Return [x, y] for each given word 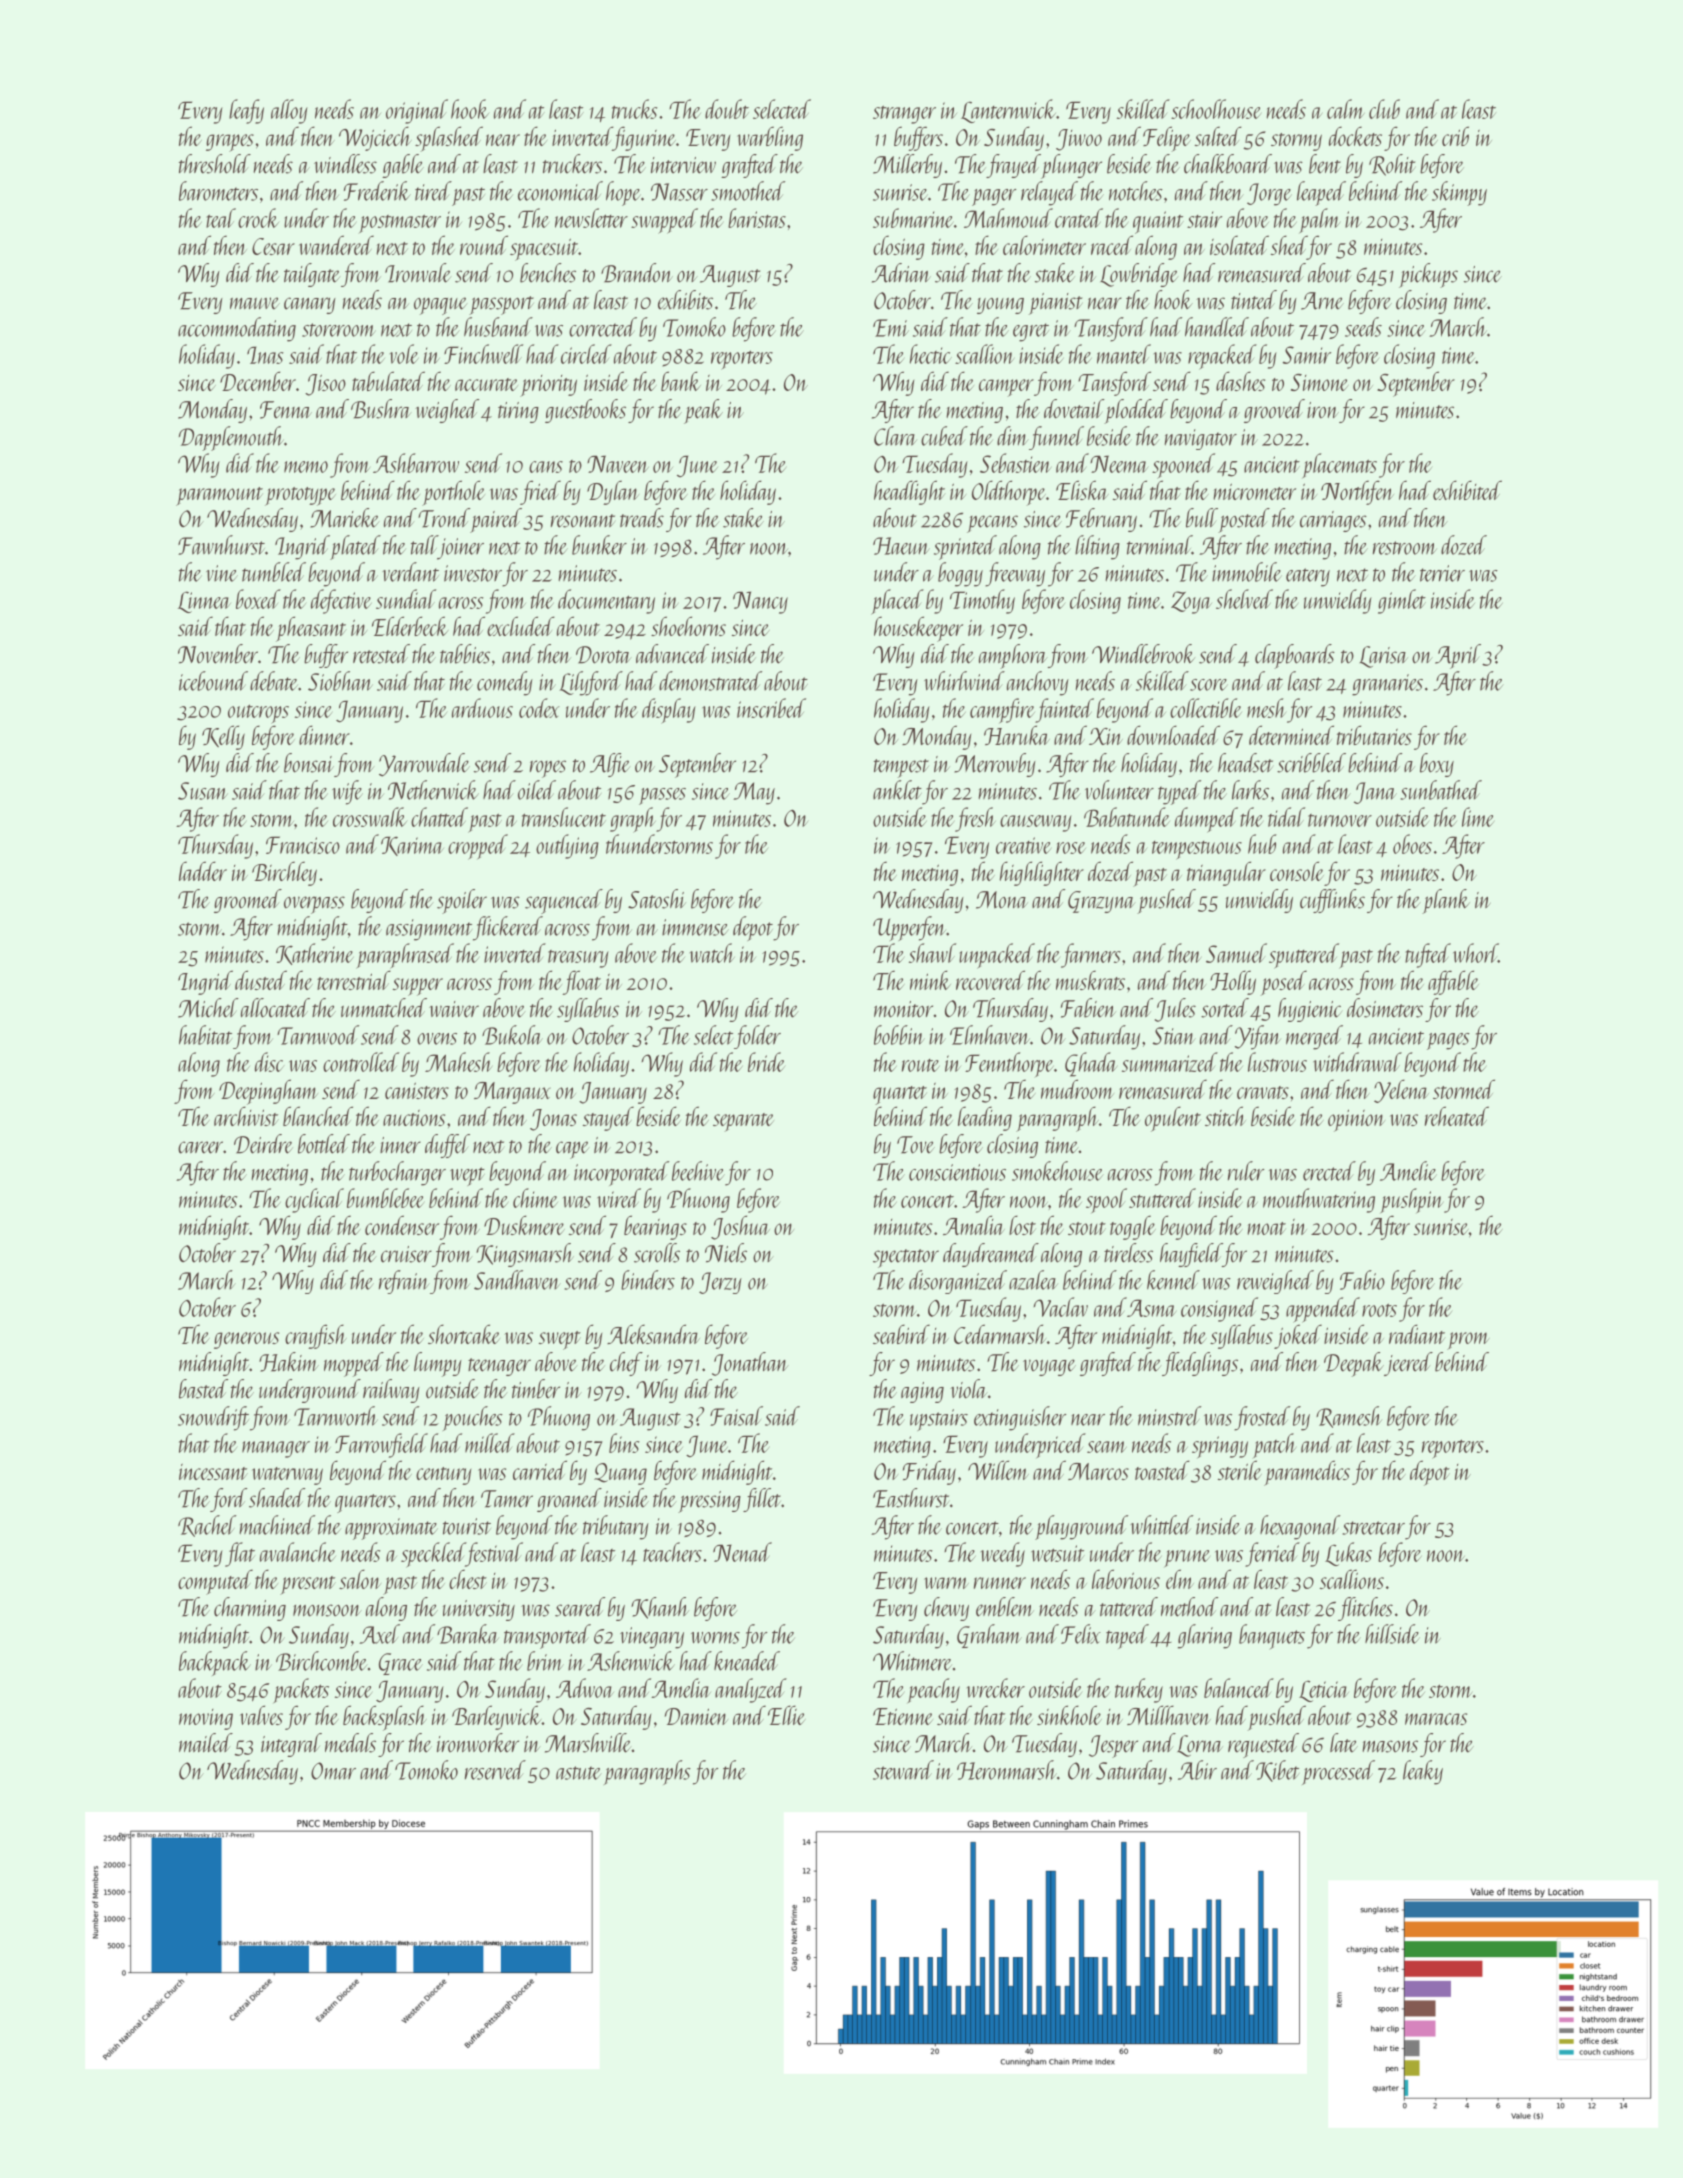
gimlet [1402, 601]
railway [391, 1391]
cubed [944, 436]
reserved [495, 1770]
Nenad [742, 1552]
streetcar [1374, 1528]
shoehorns [688, 626]
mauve [255, 303]
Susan [202, 791]
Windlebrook [1143, 654]
